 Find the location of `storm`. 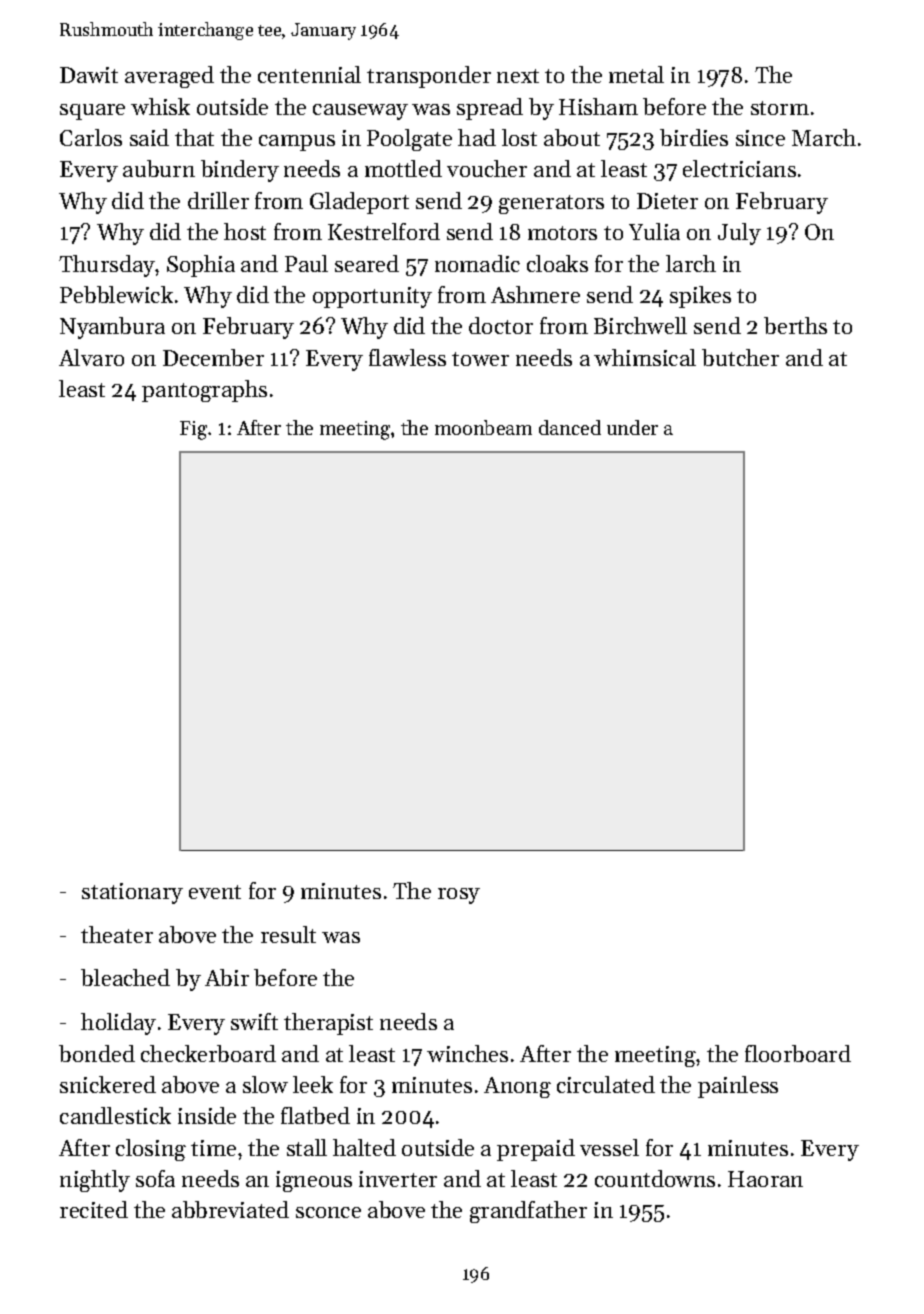

storm is located at coordinates (780, 108).
